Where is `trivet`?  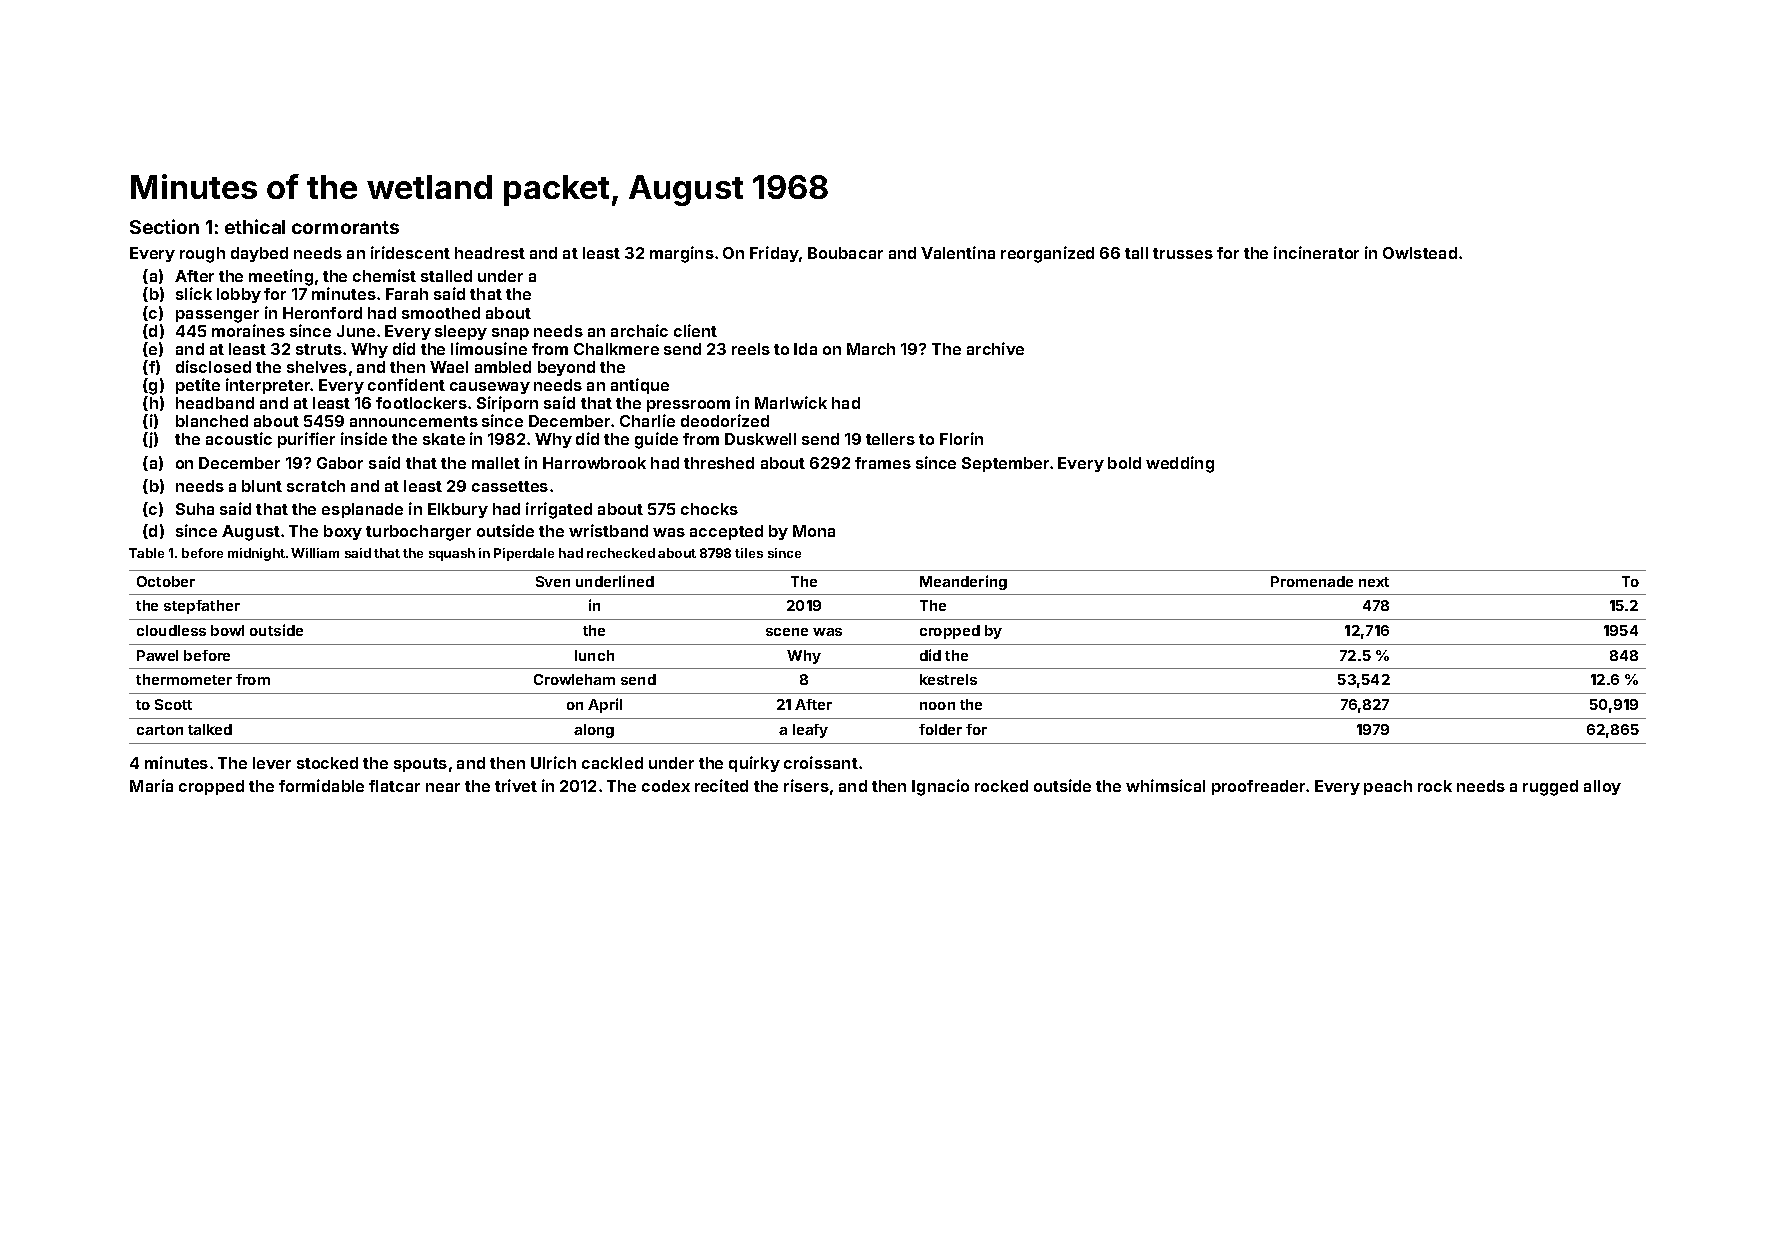
trivet is located at coordinates (516, 785).
